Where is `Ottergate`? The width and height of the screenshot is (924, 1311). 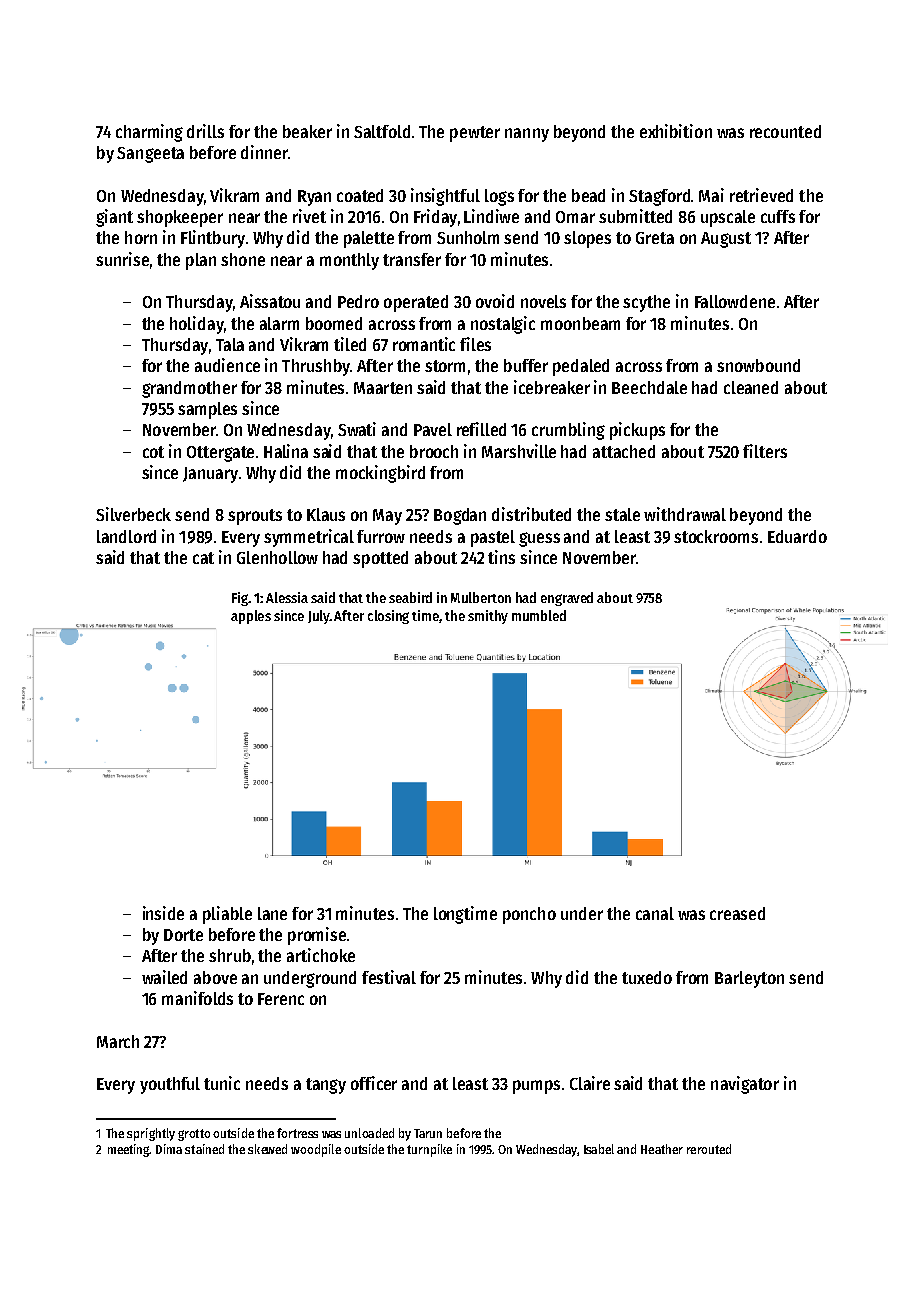 Ottergate is located at coordinates (220, 454).
